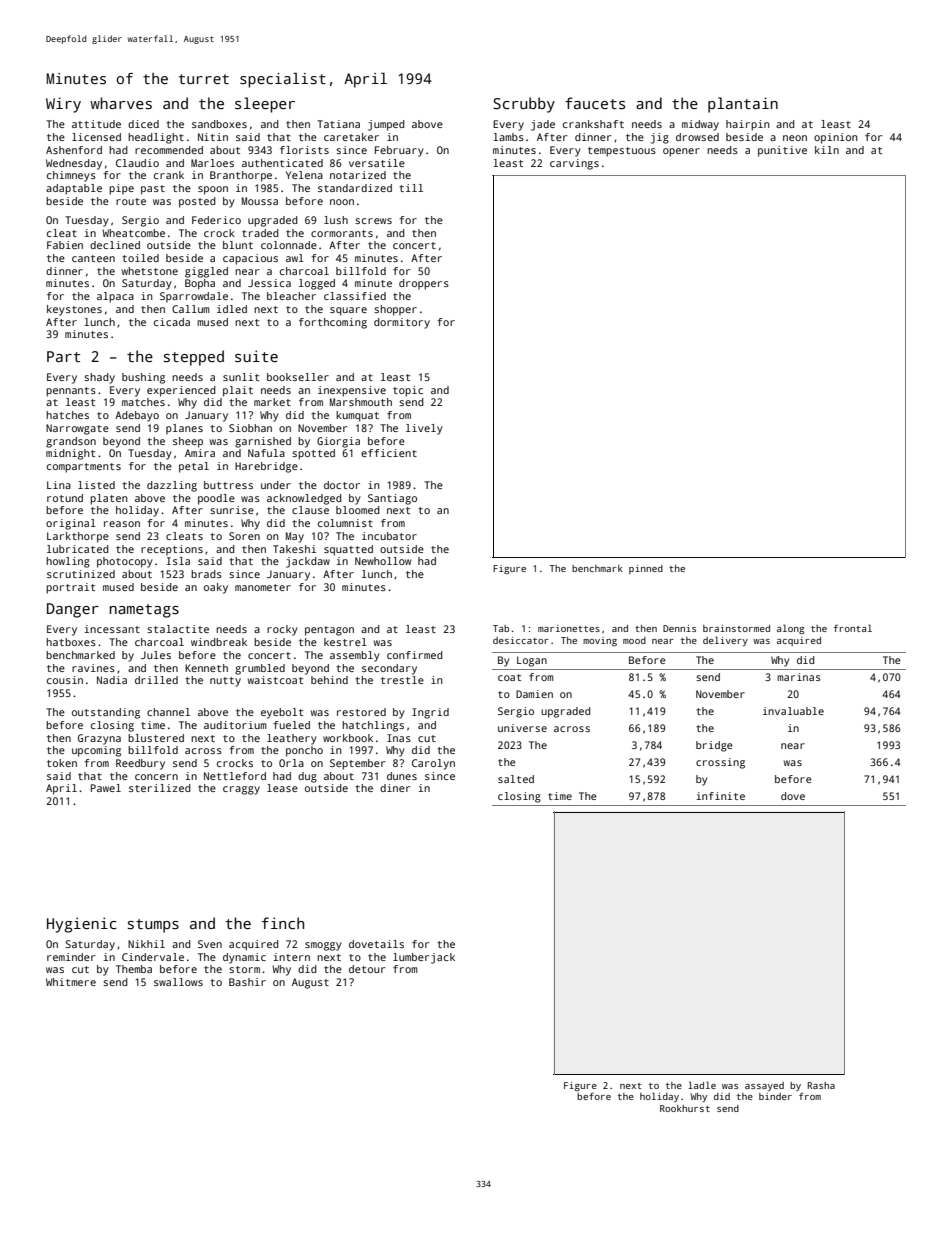 Image resolution: width=952 pixels, height=1233 pixels. What do you see at coordinates (743, 105) in the image?
I see `plantain` at bounding box center [743, 105].
